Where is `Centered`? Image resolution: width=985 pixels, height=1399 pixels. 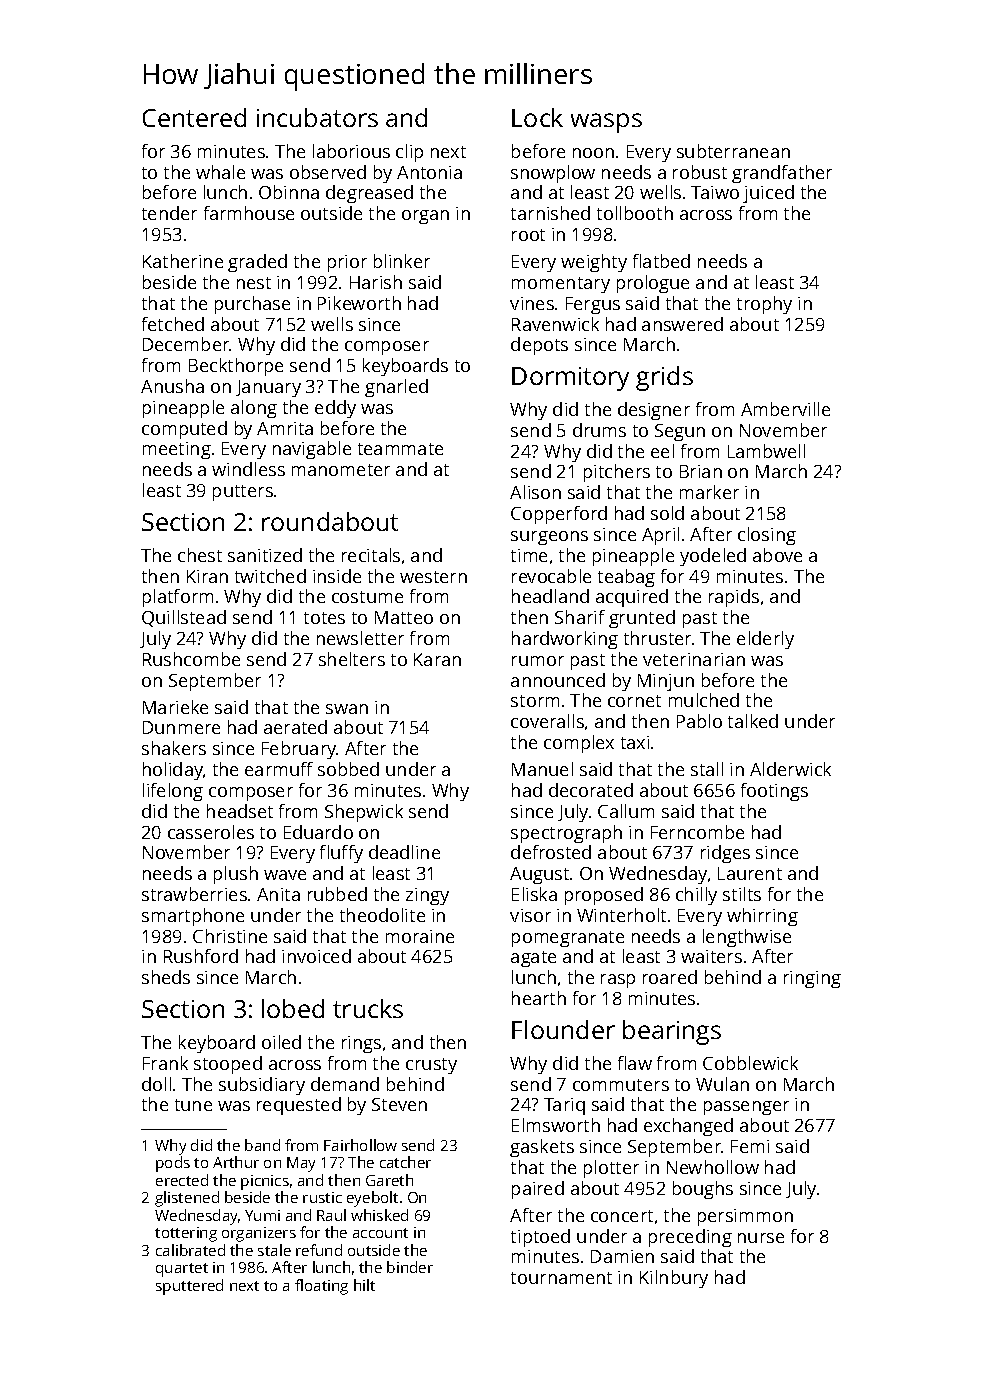
Centered is located at coordinates (194, 117).
